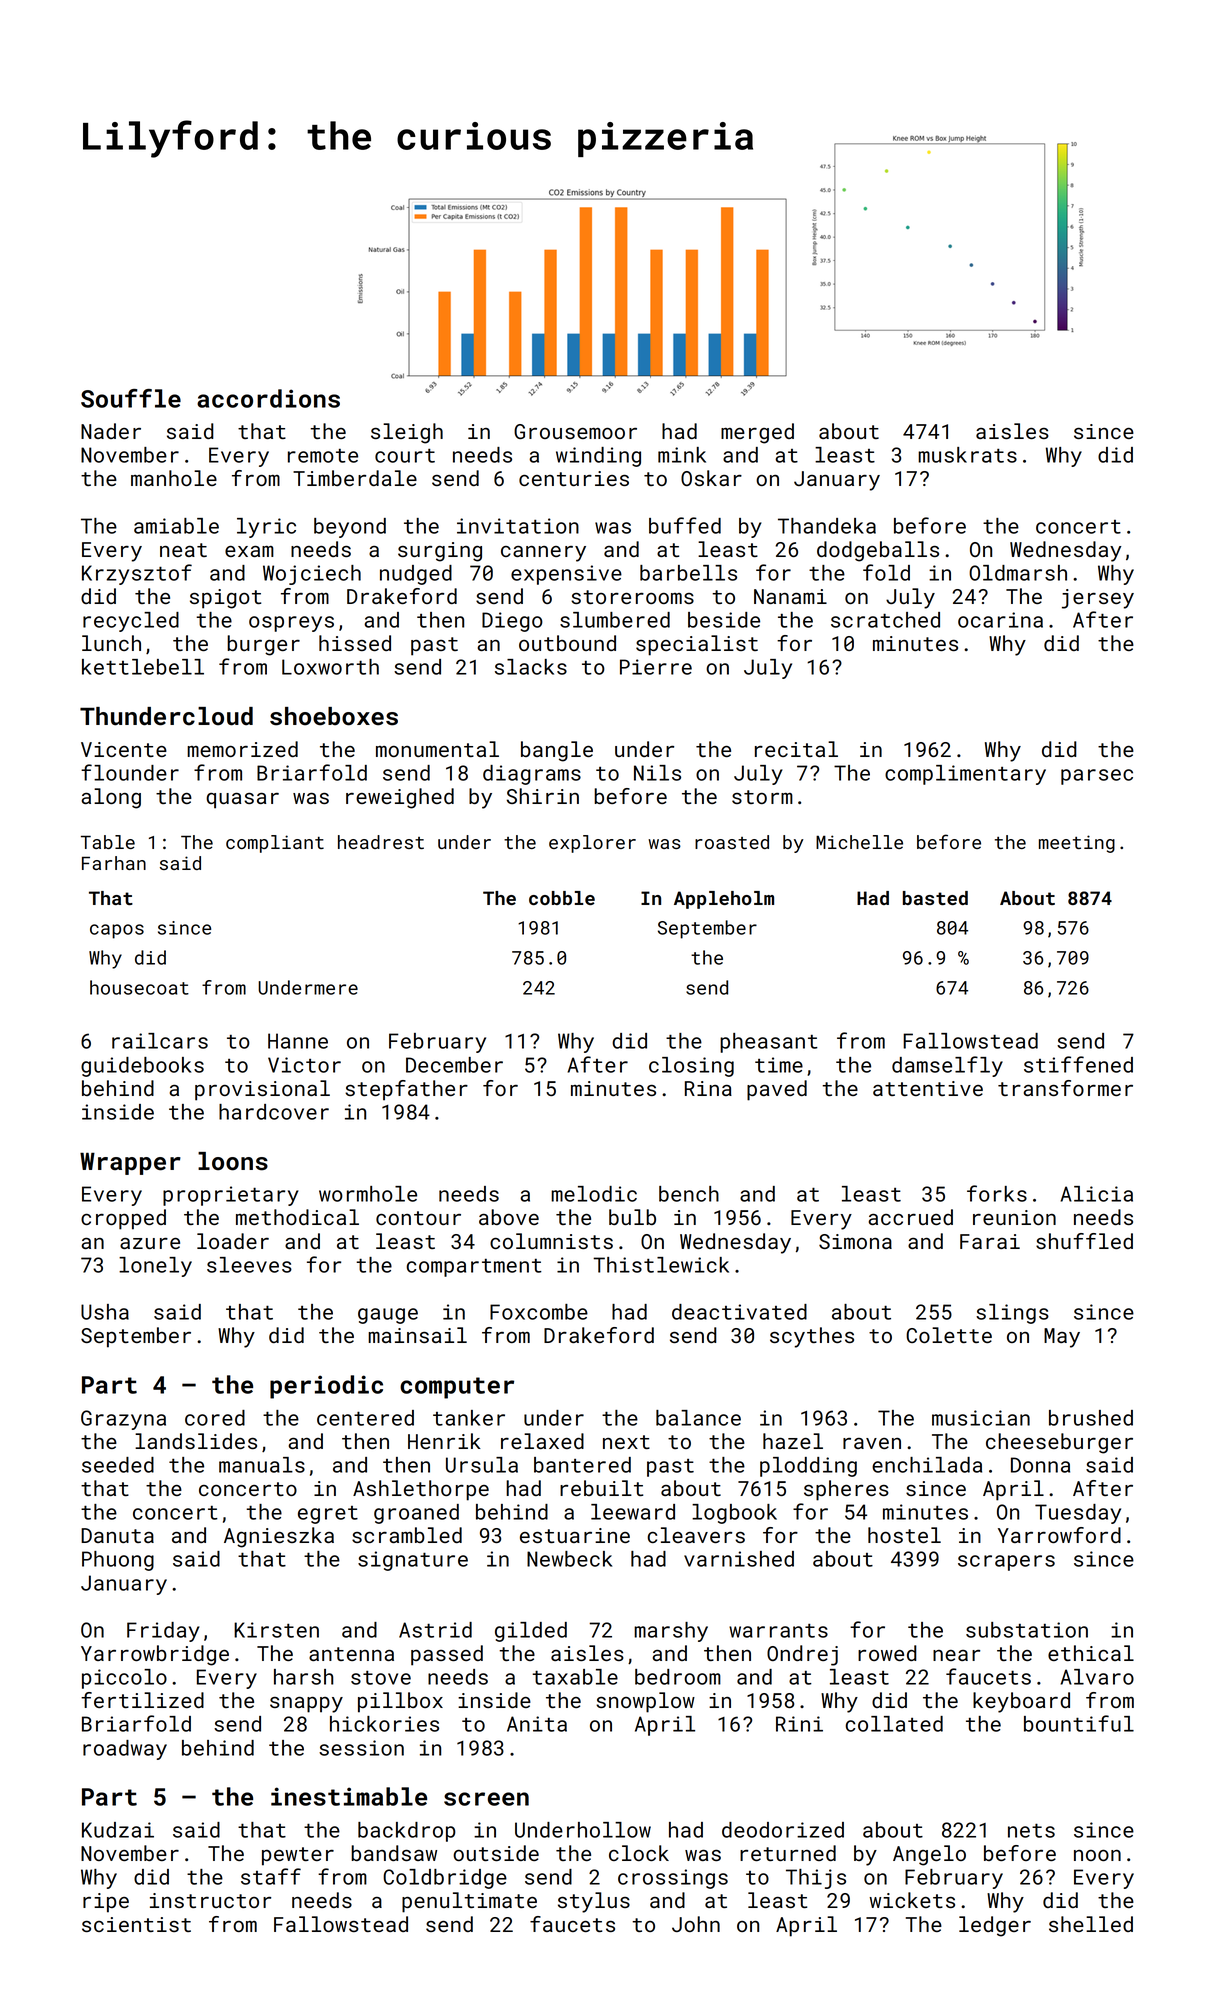 This screenshot has width=1215, height=2002. What do you see at coordinates (935, 898) in the screenshot?
I see `basted` at bounding box center [935, 898].
